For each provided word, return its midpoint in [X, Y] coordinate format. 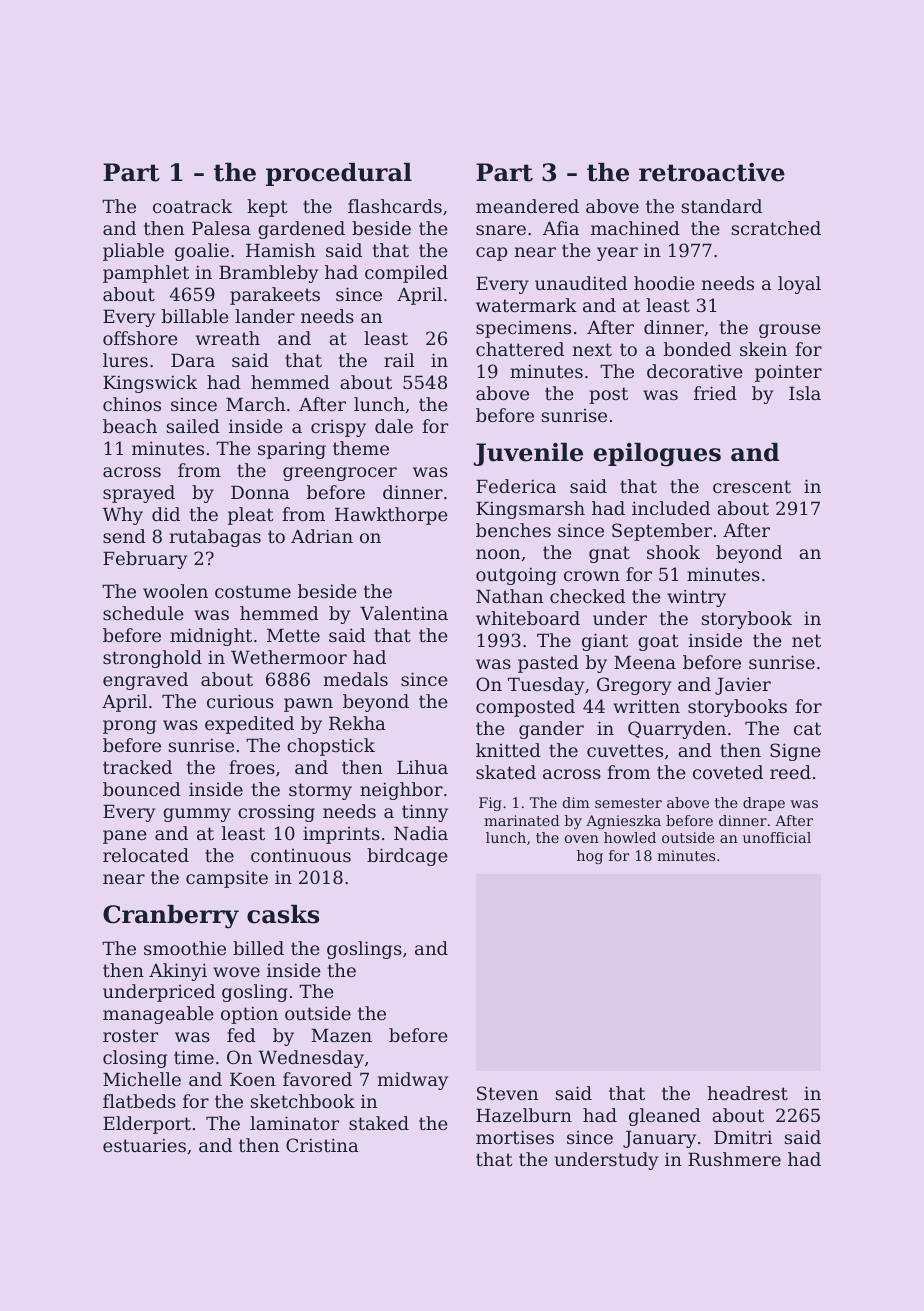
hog [590, 857]
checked [587, 596]
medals [355, 679]
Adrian [322, 536]
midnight [211, 637]
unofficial [777, 837]
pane [125, 837]
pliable [133, 252]
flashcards [395, 206]
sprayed [139, 494]
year [617, 254]
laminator [294, 1123]
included [671, 508]
